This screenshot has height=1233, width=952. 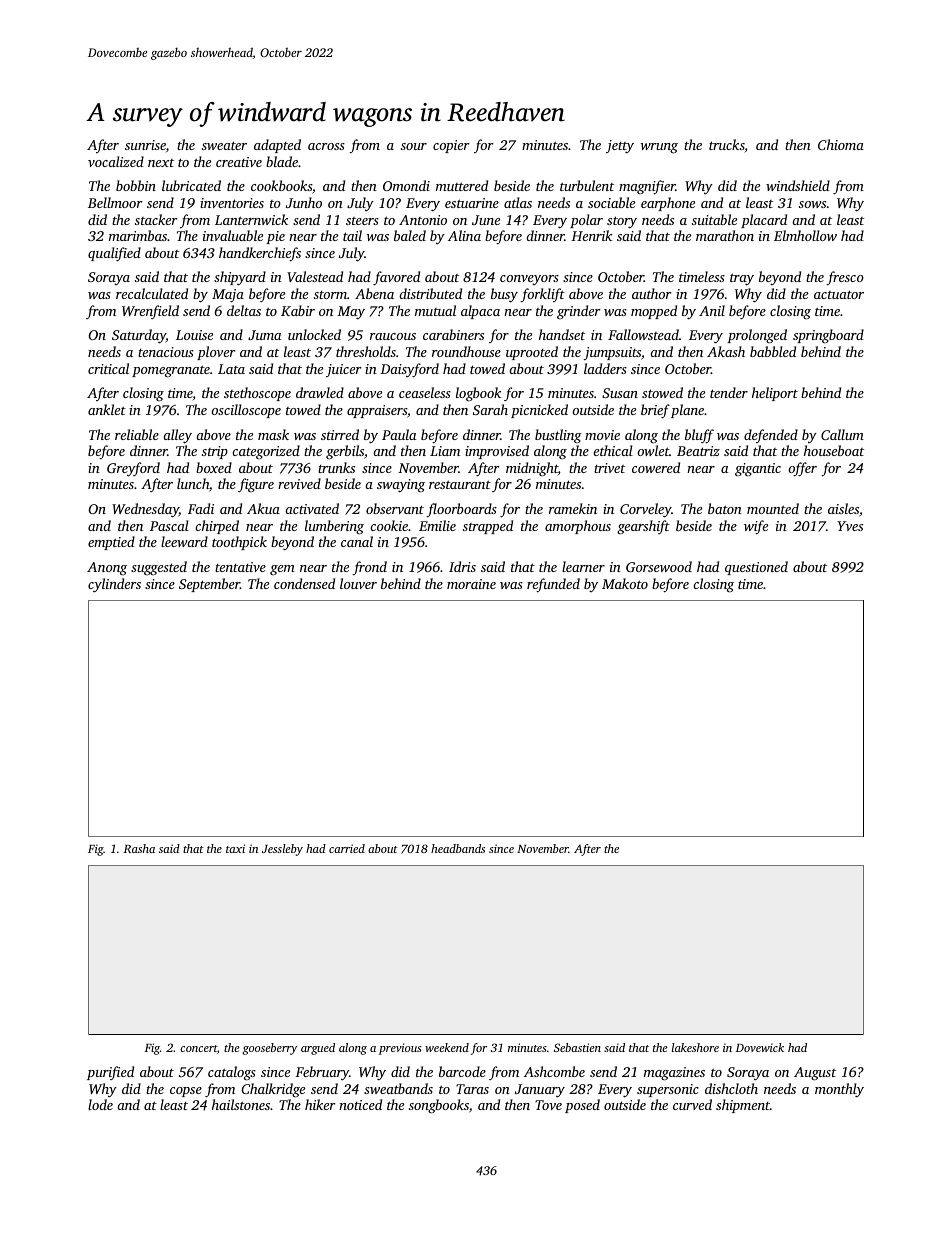 I want to click on carried, so click(x=347, y=848).
